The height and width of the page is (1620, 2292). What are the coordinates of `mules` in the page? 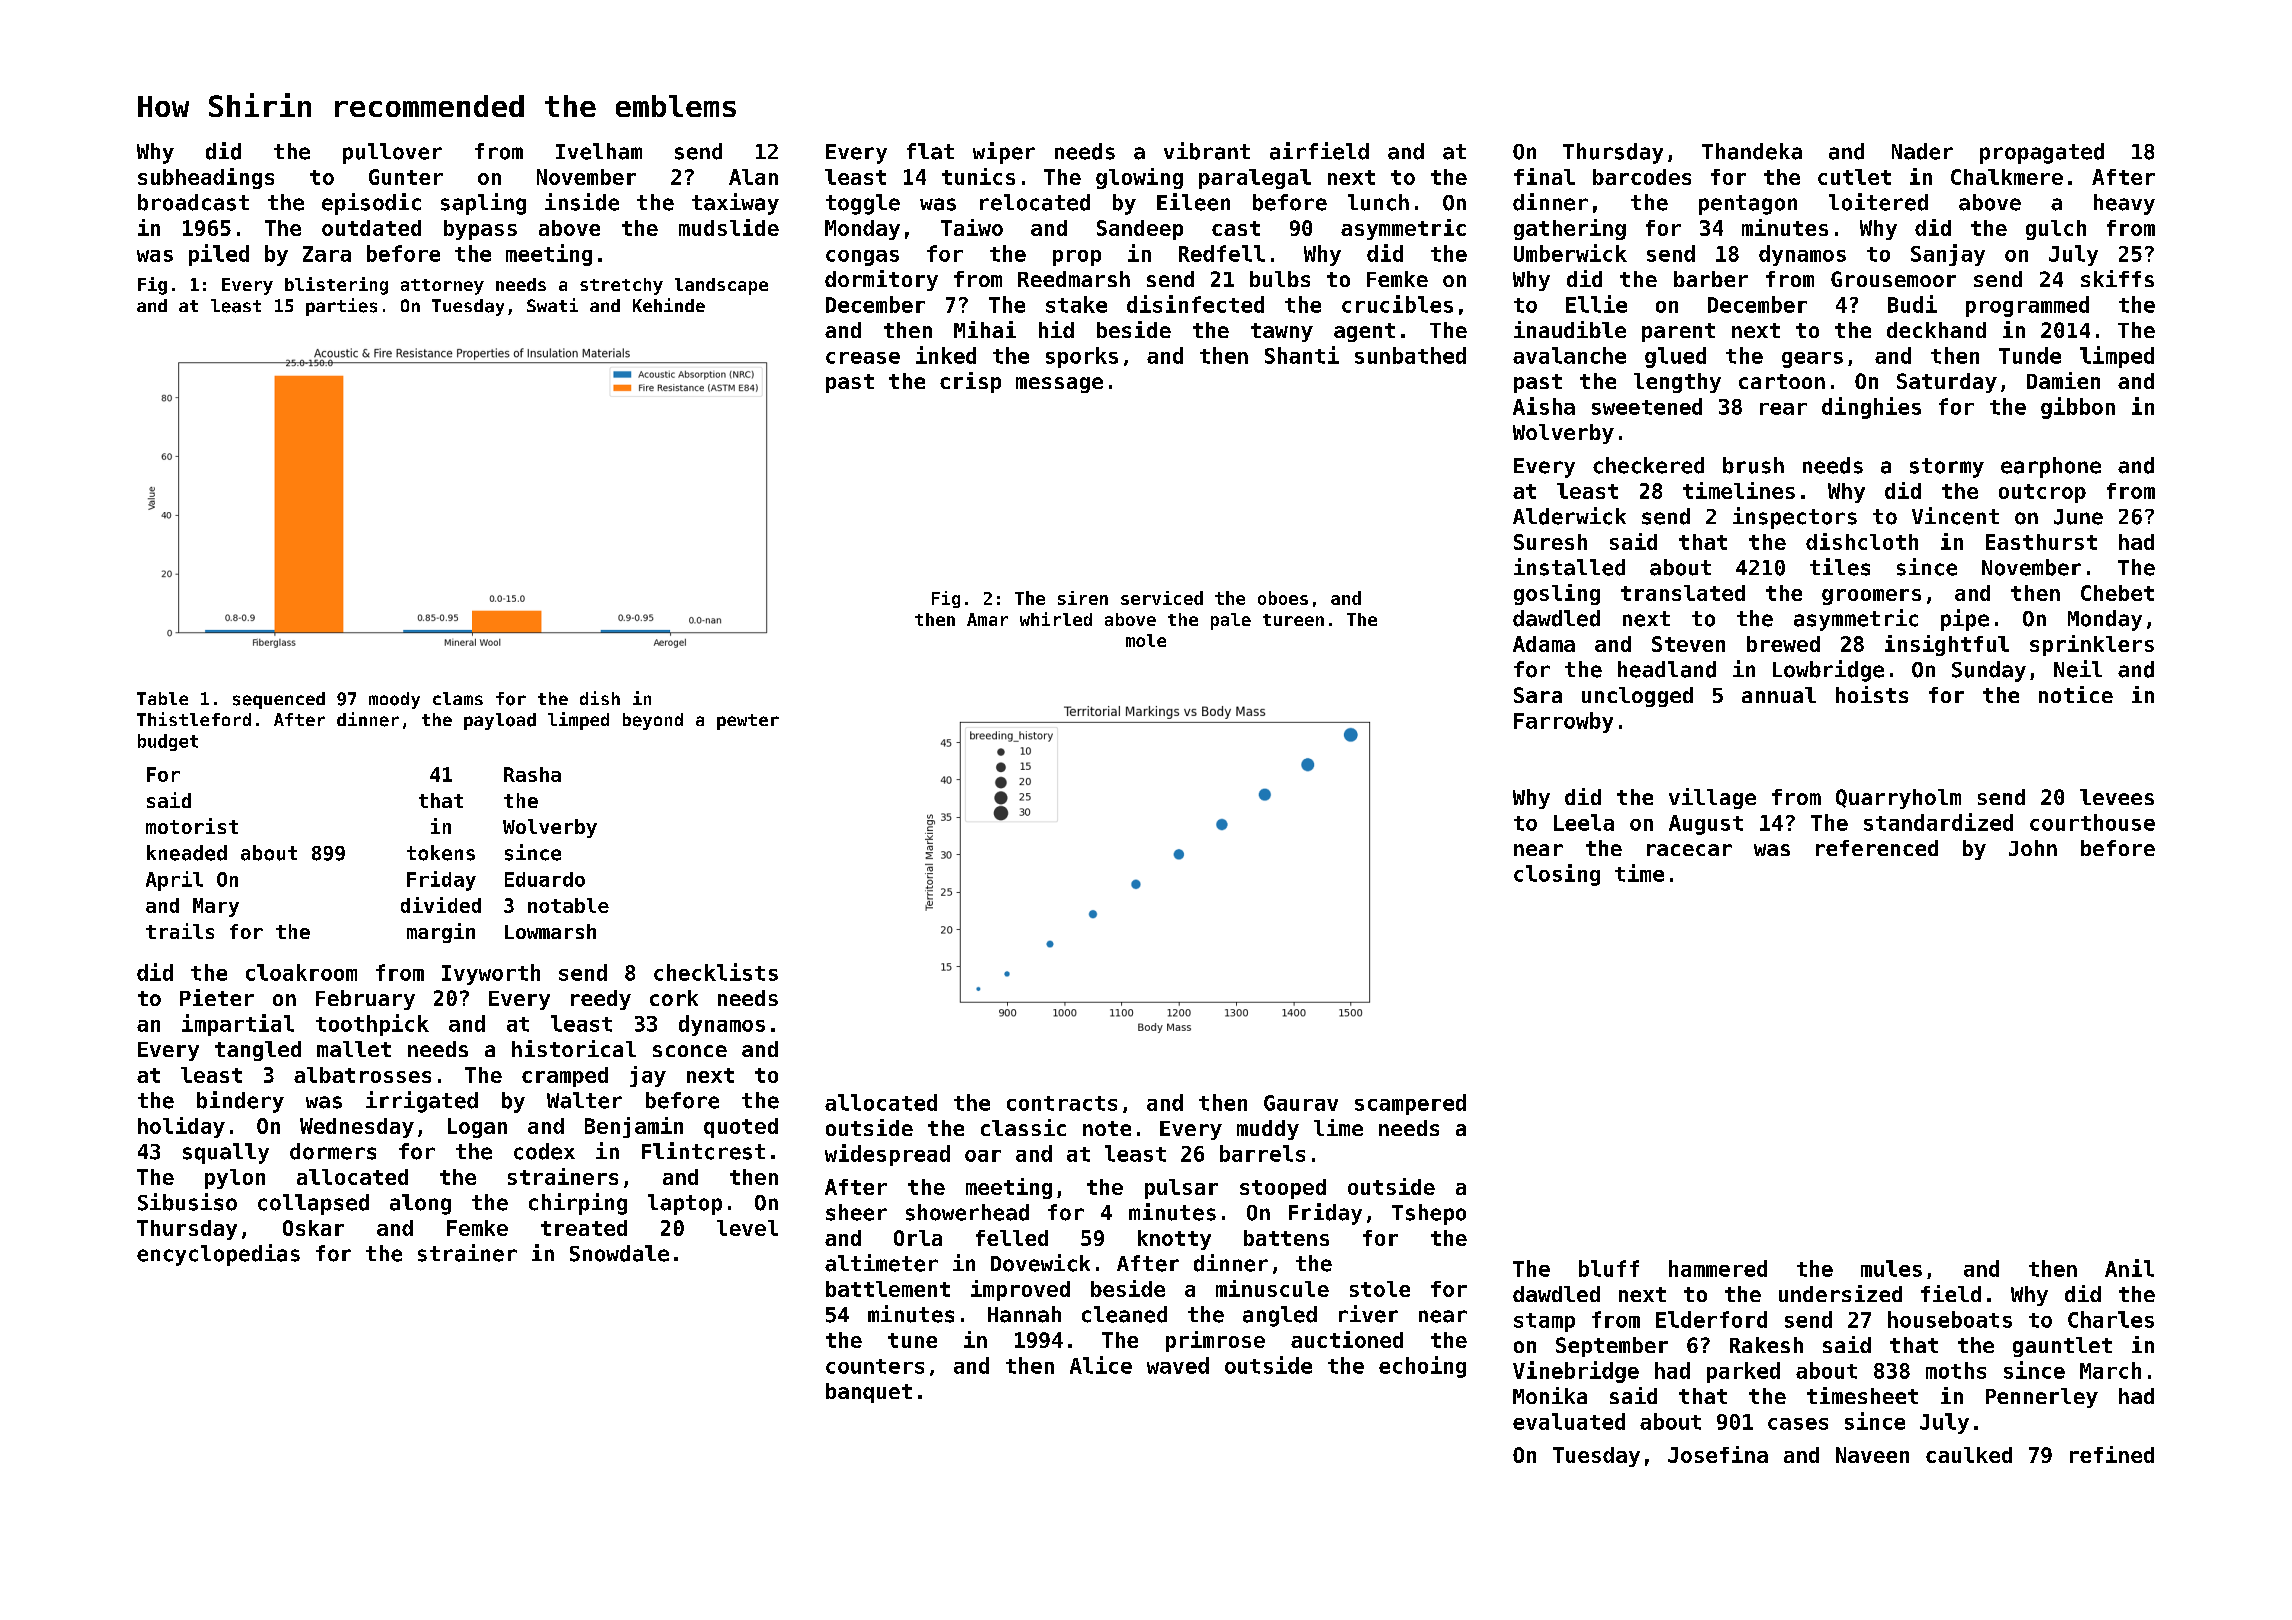 It's located at (1891, 1268).
